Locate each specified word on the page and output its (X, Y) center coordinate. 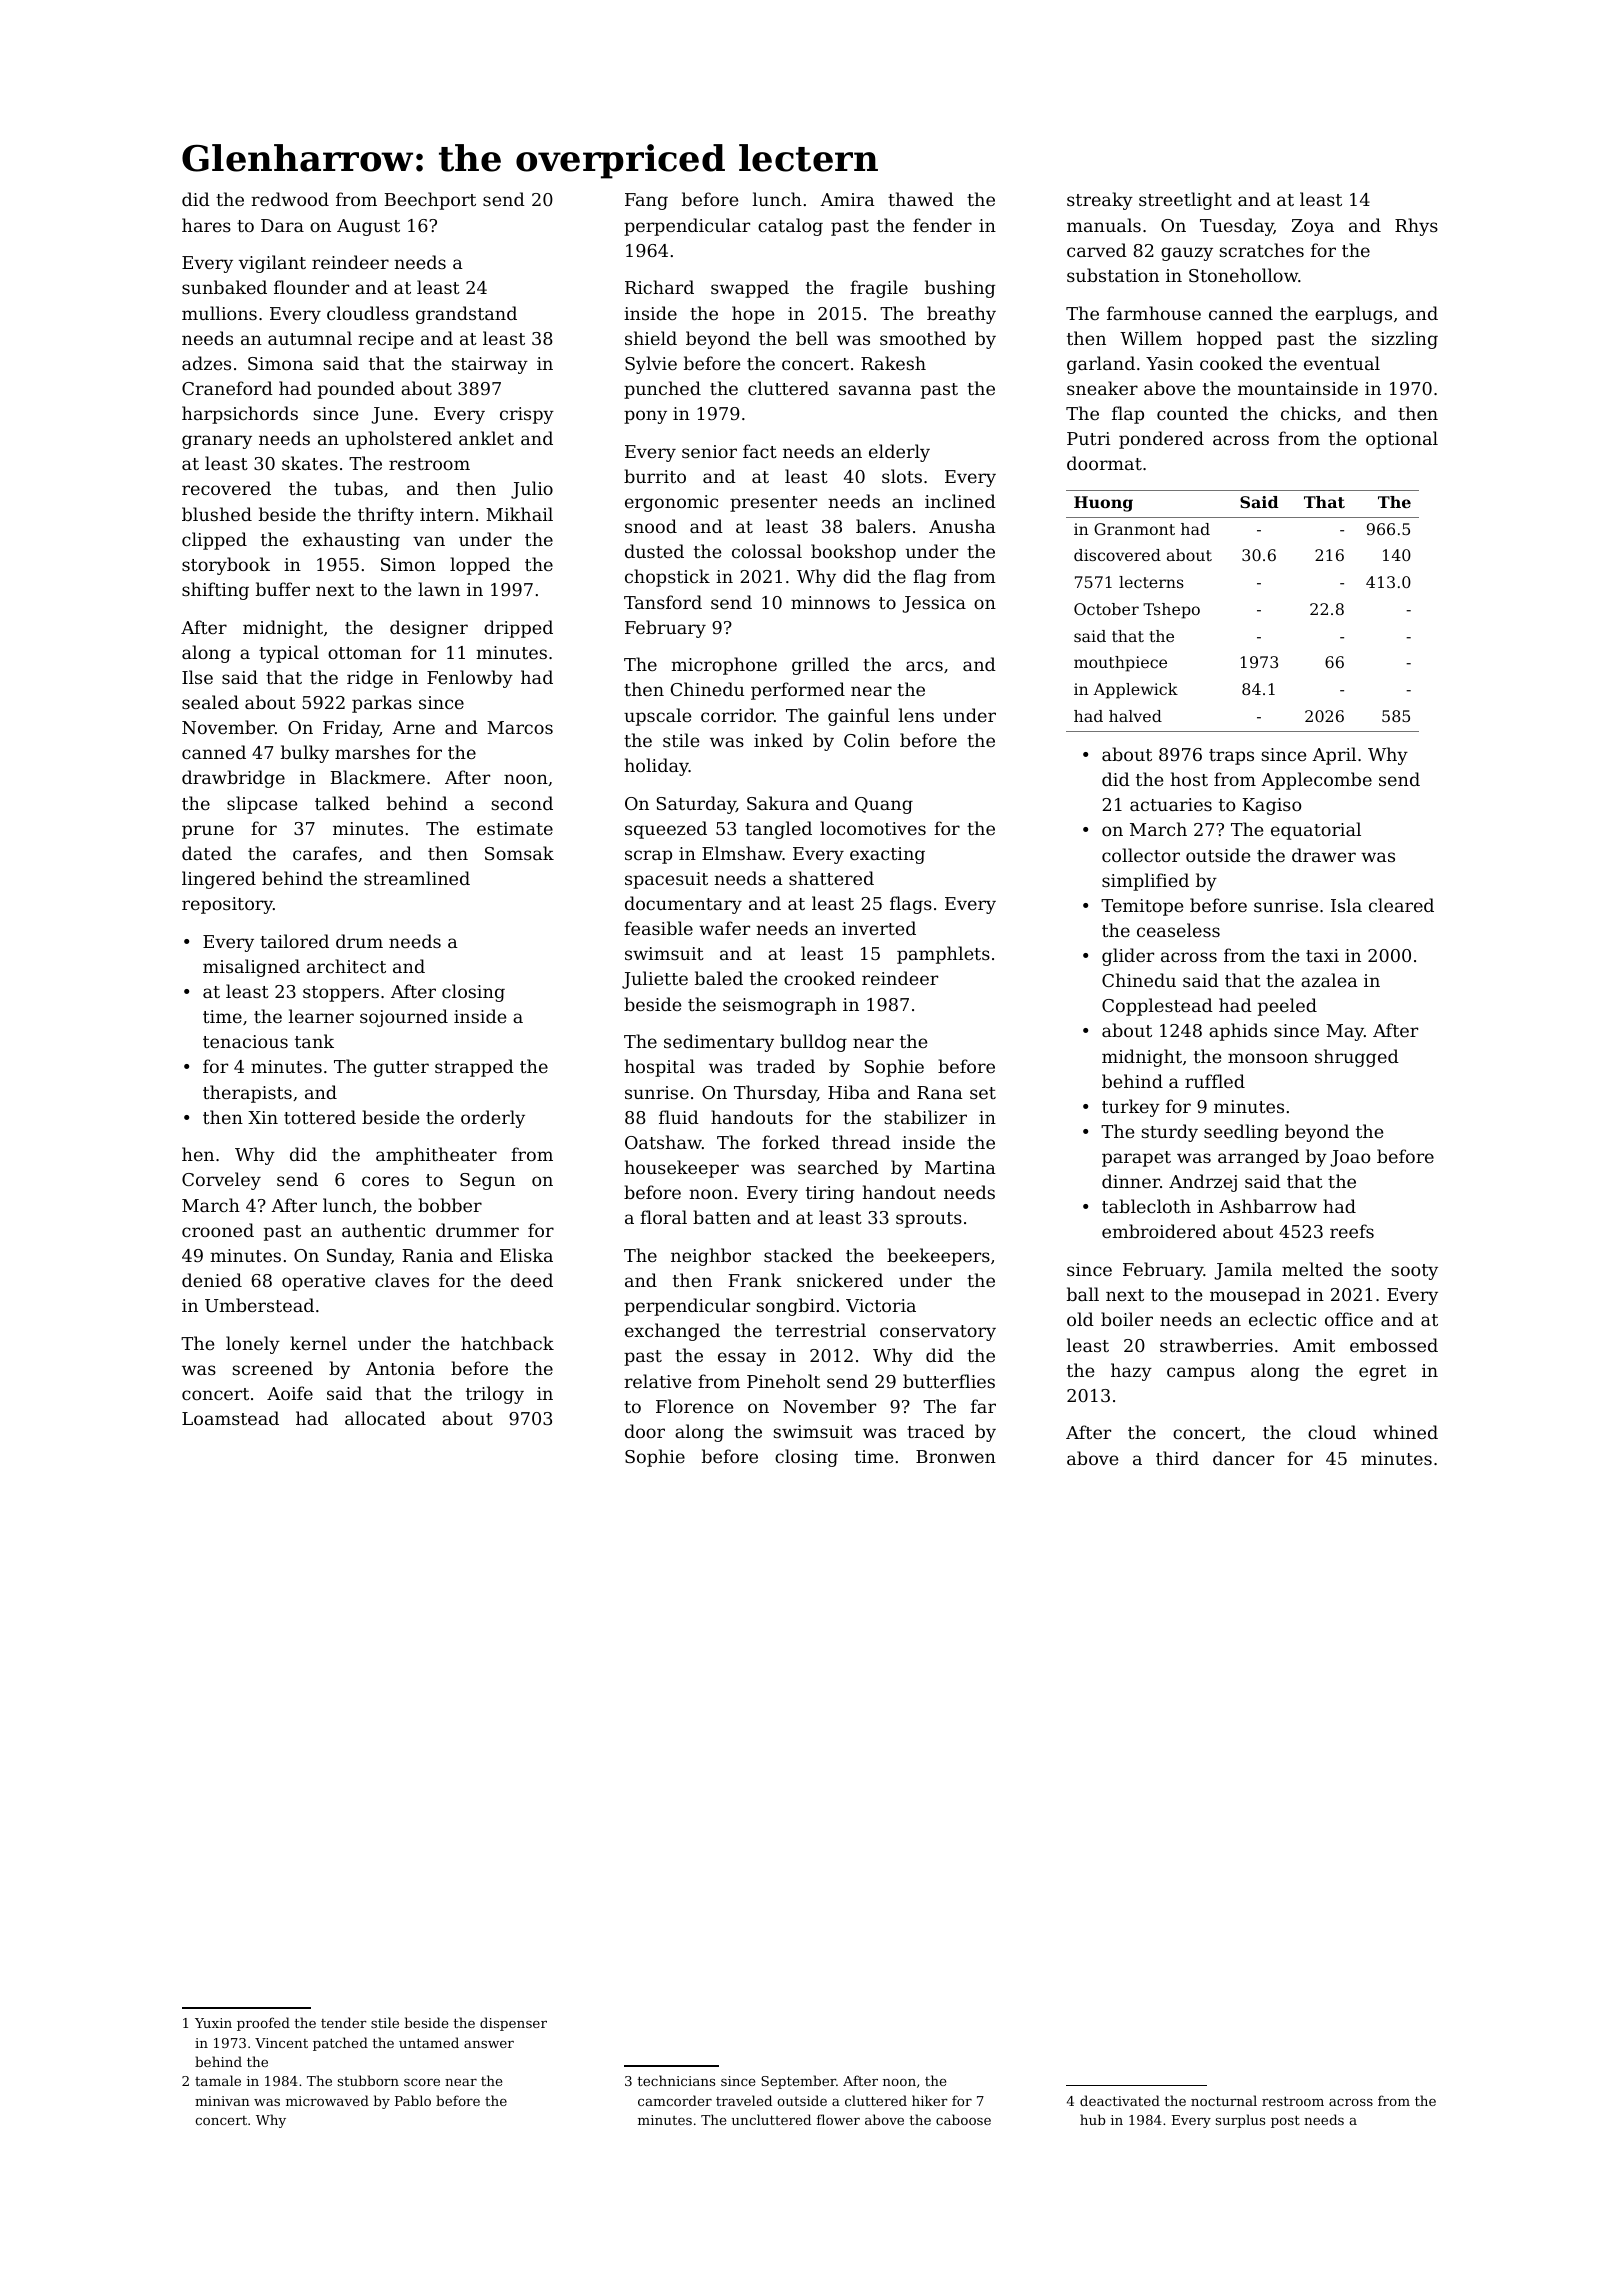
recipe (386, 340)
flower (838, 2119)
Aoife (290, 1393)
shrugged (1357, 1058)
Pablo (413, 2100)
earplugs (1353, 315)
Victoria (881, 1305)
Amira (847, 199)
